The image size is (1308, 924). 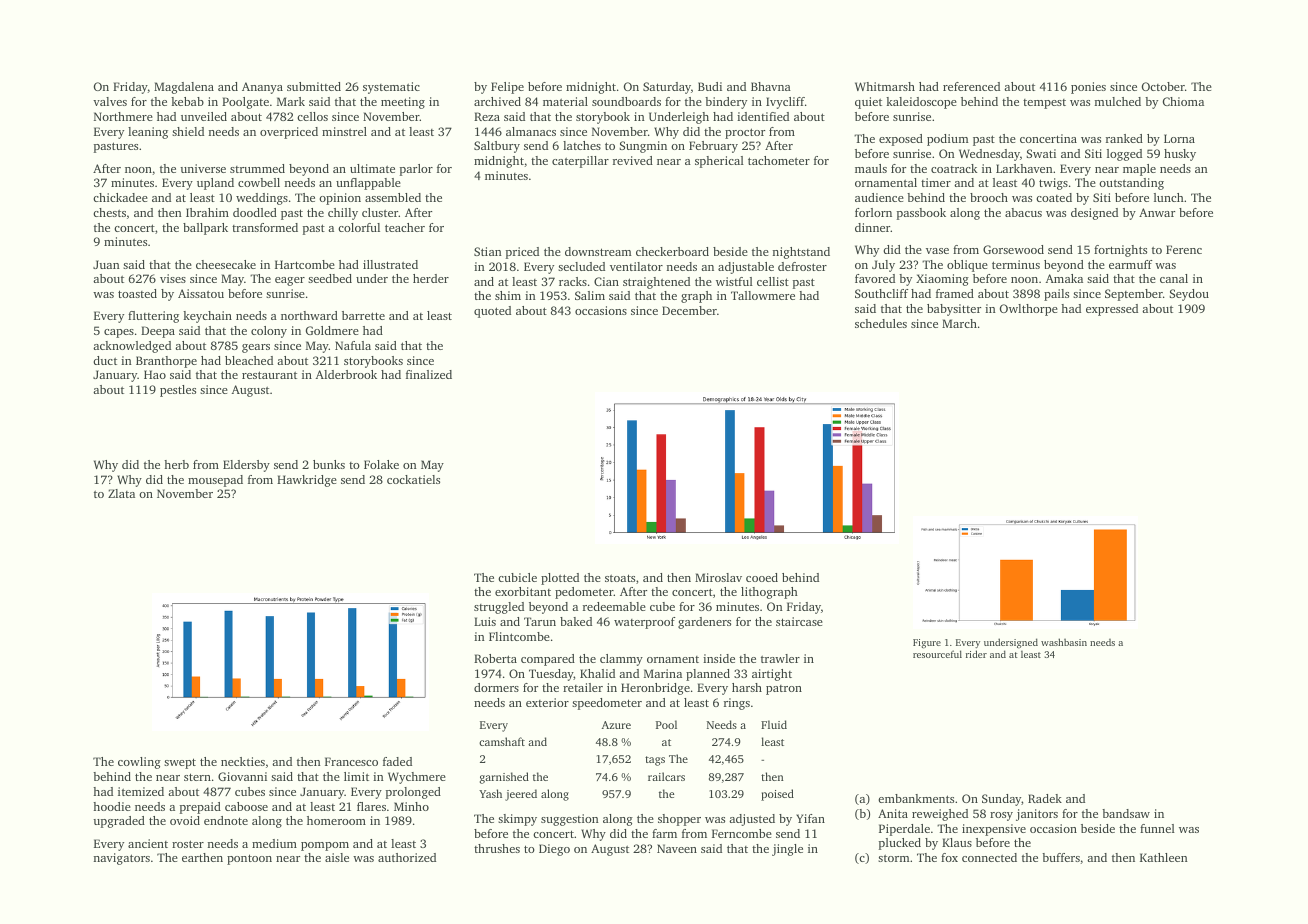 What do you see at coordinates (1088, 88) in the document?
I see `ponies` at bounding box center [1088, 88].
